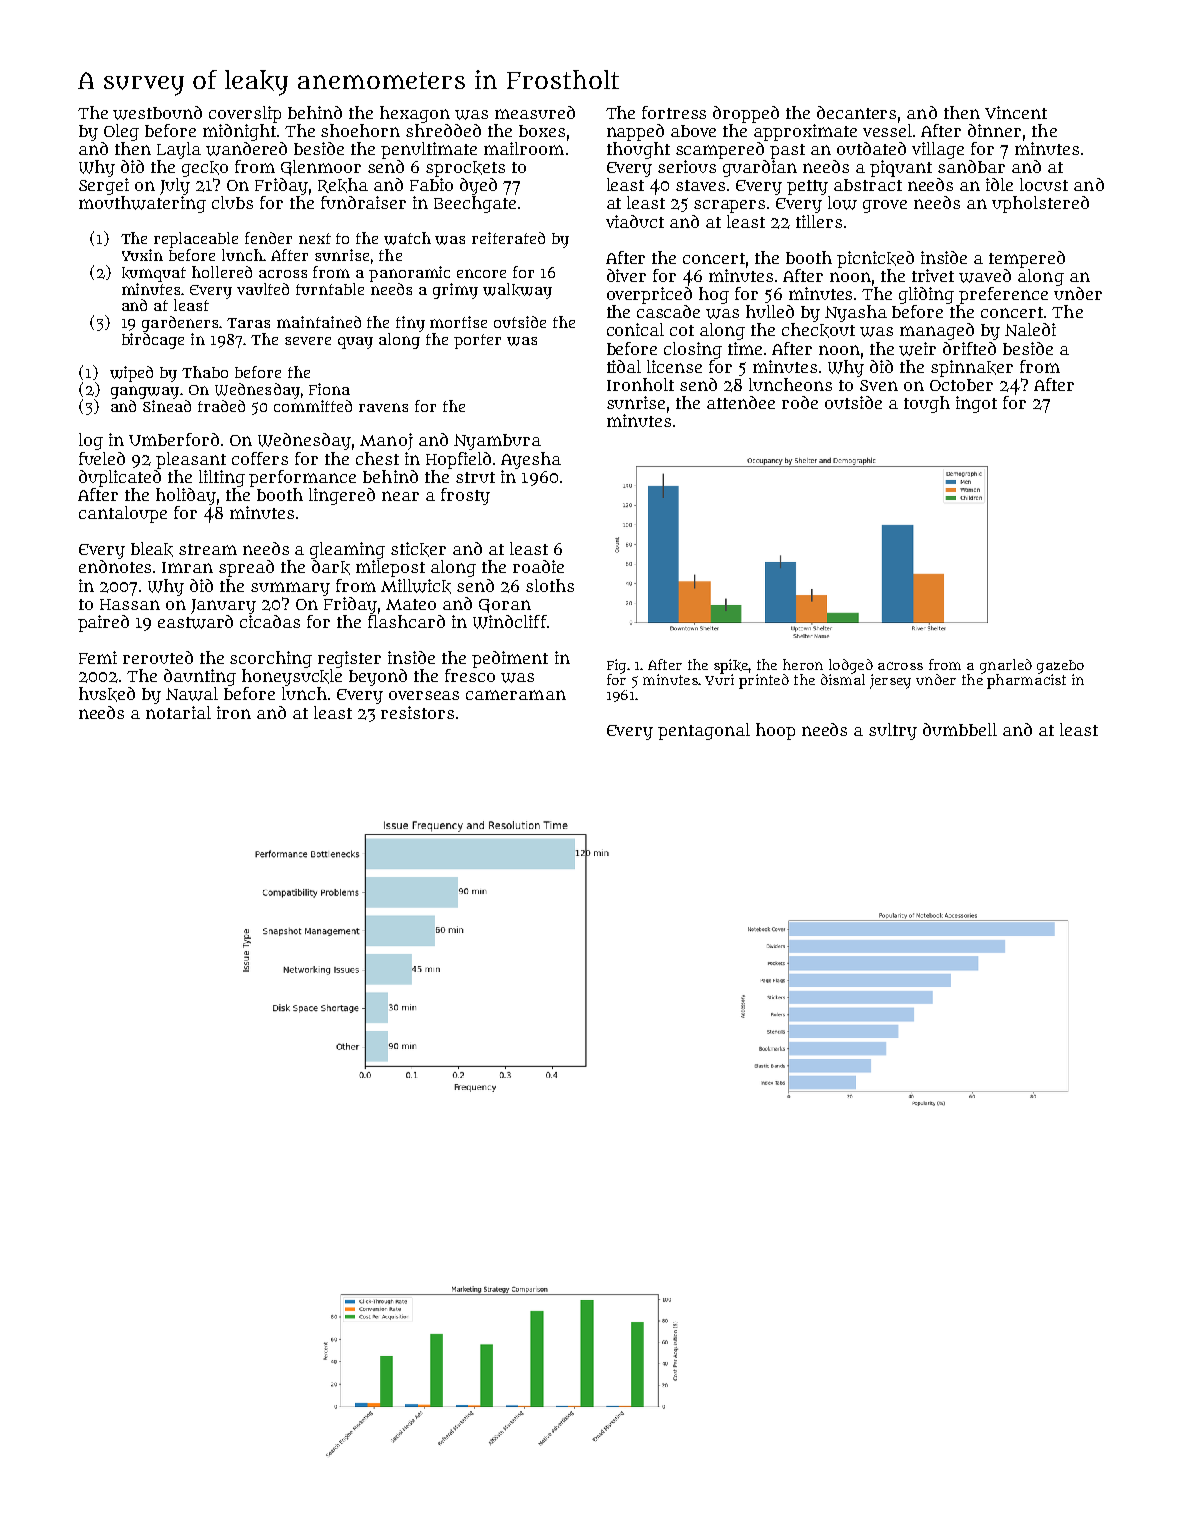 The image size is (1184, 1532). What do you see at coordinates (178, 712) in the page?
I see `notarial` at bounding box center [178, 712].
